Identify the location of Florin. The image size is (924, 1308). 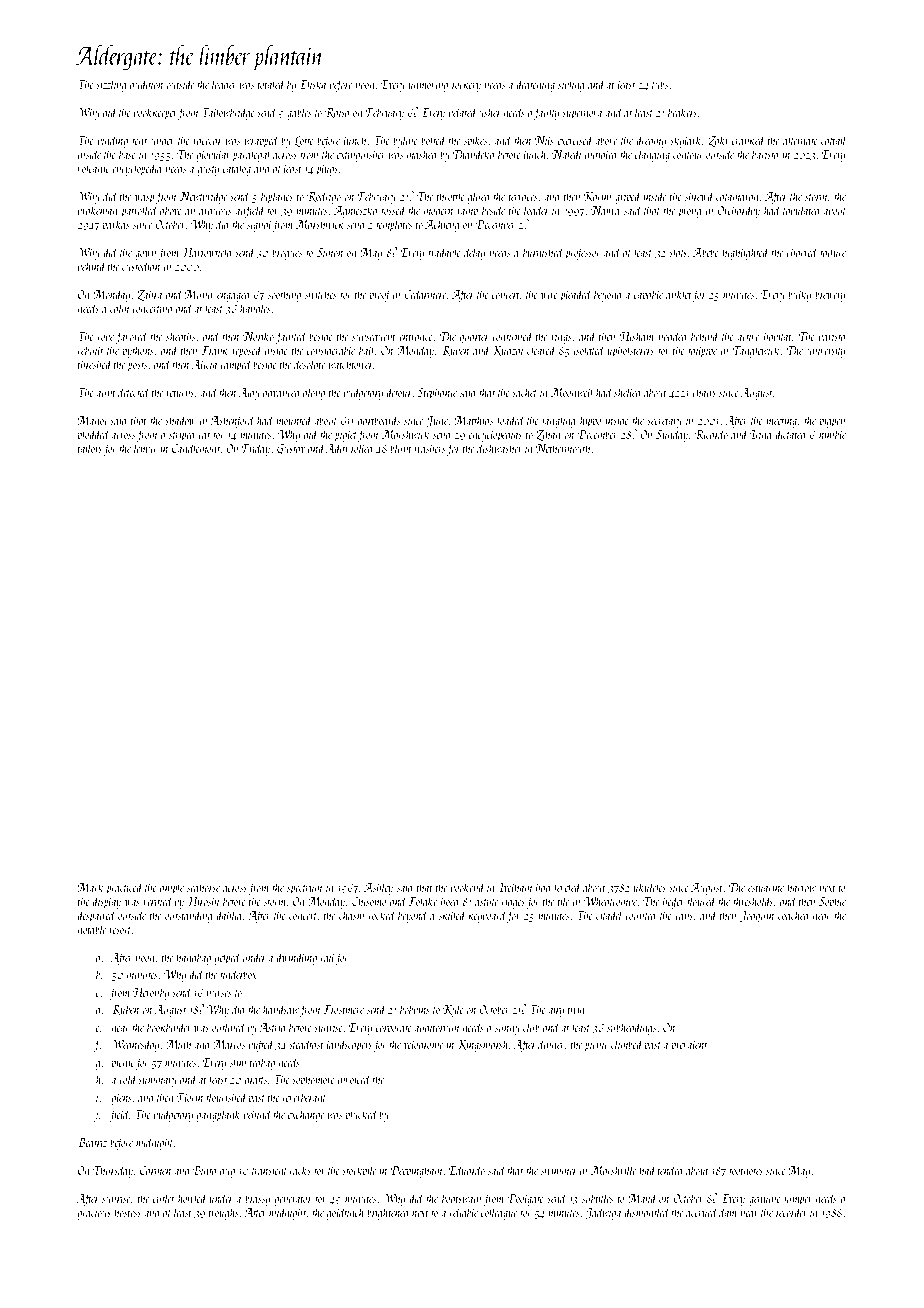
(190, 1097).
